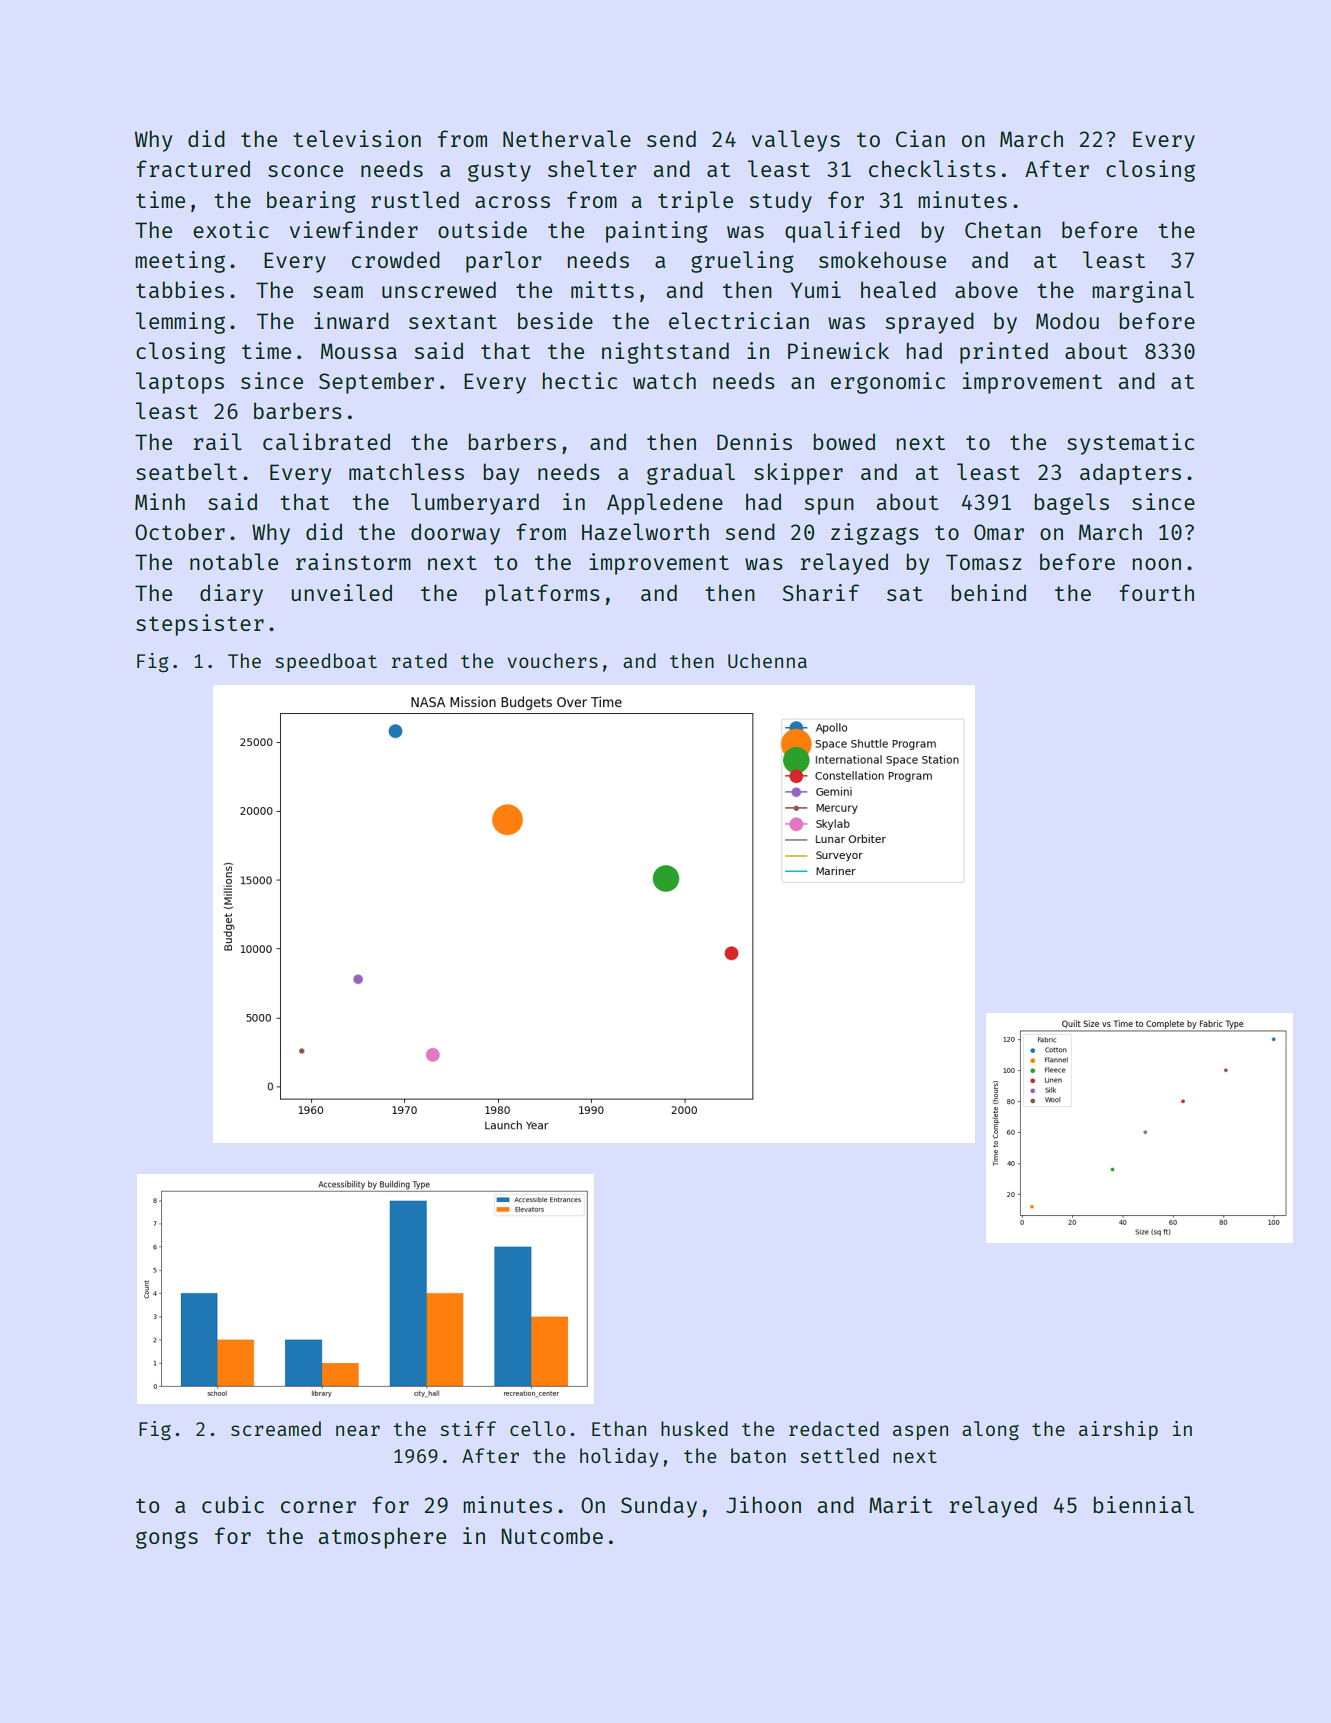  I want to click on Minh, so click(160, 501).
